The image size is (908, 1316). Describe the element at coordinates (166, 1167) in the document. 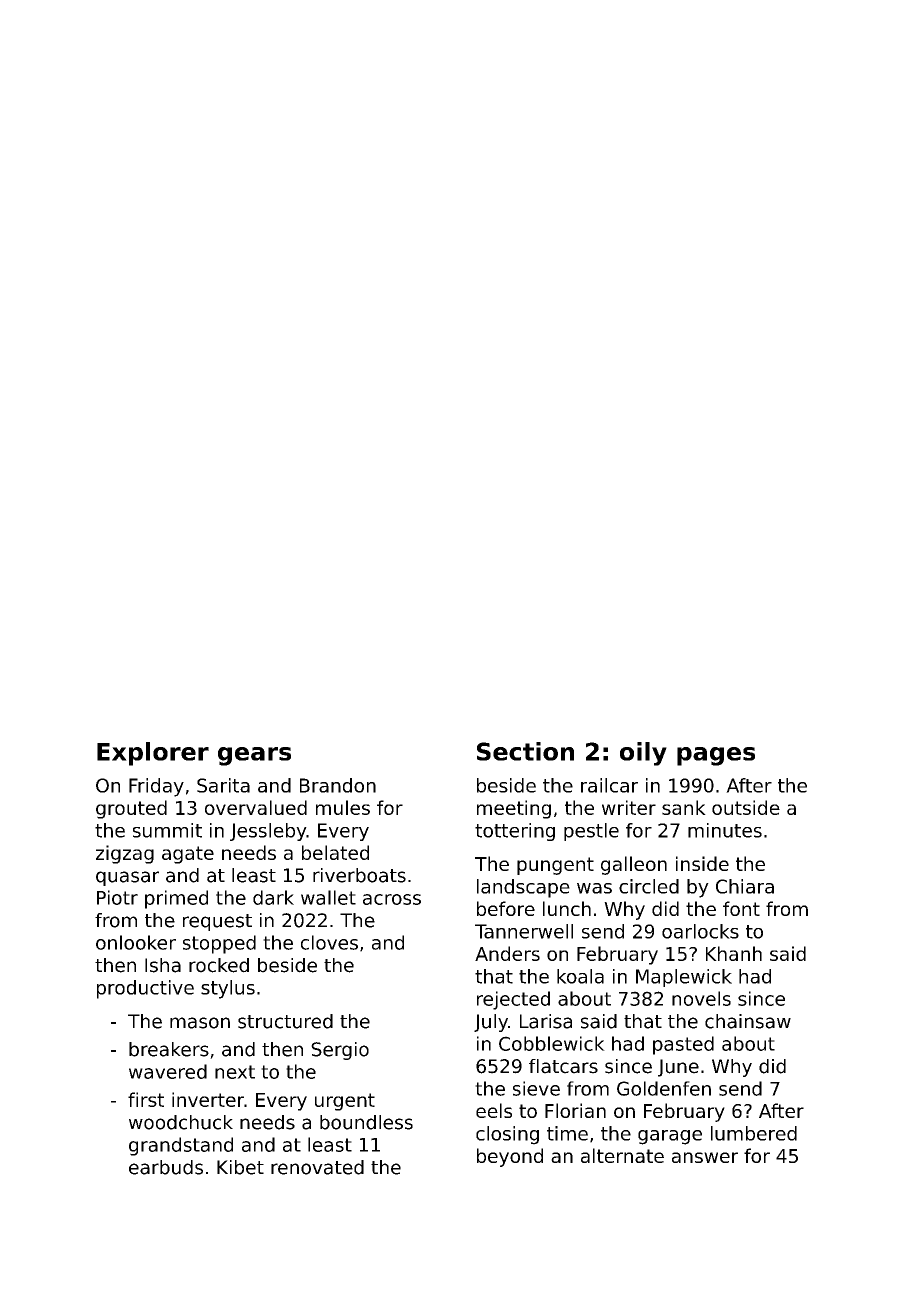

I see `earbuds` at that location.
